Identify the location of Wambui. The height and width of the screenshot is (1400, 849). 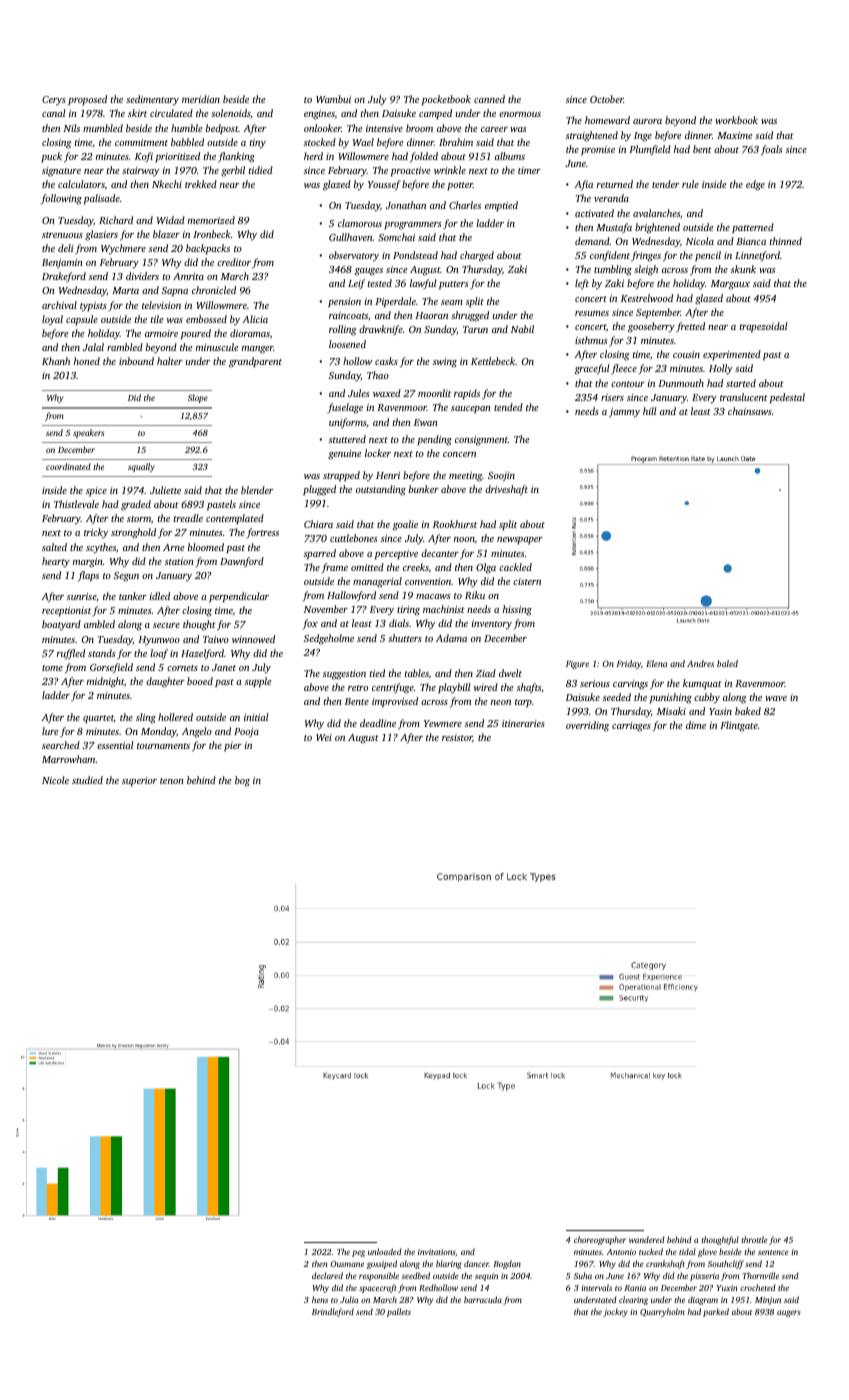
(333, 99).
